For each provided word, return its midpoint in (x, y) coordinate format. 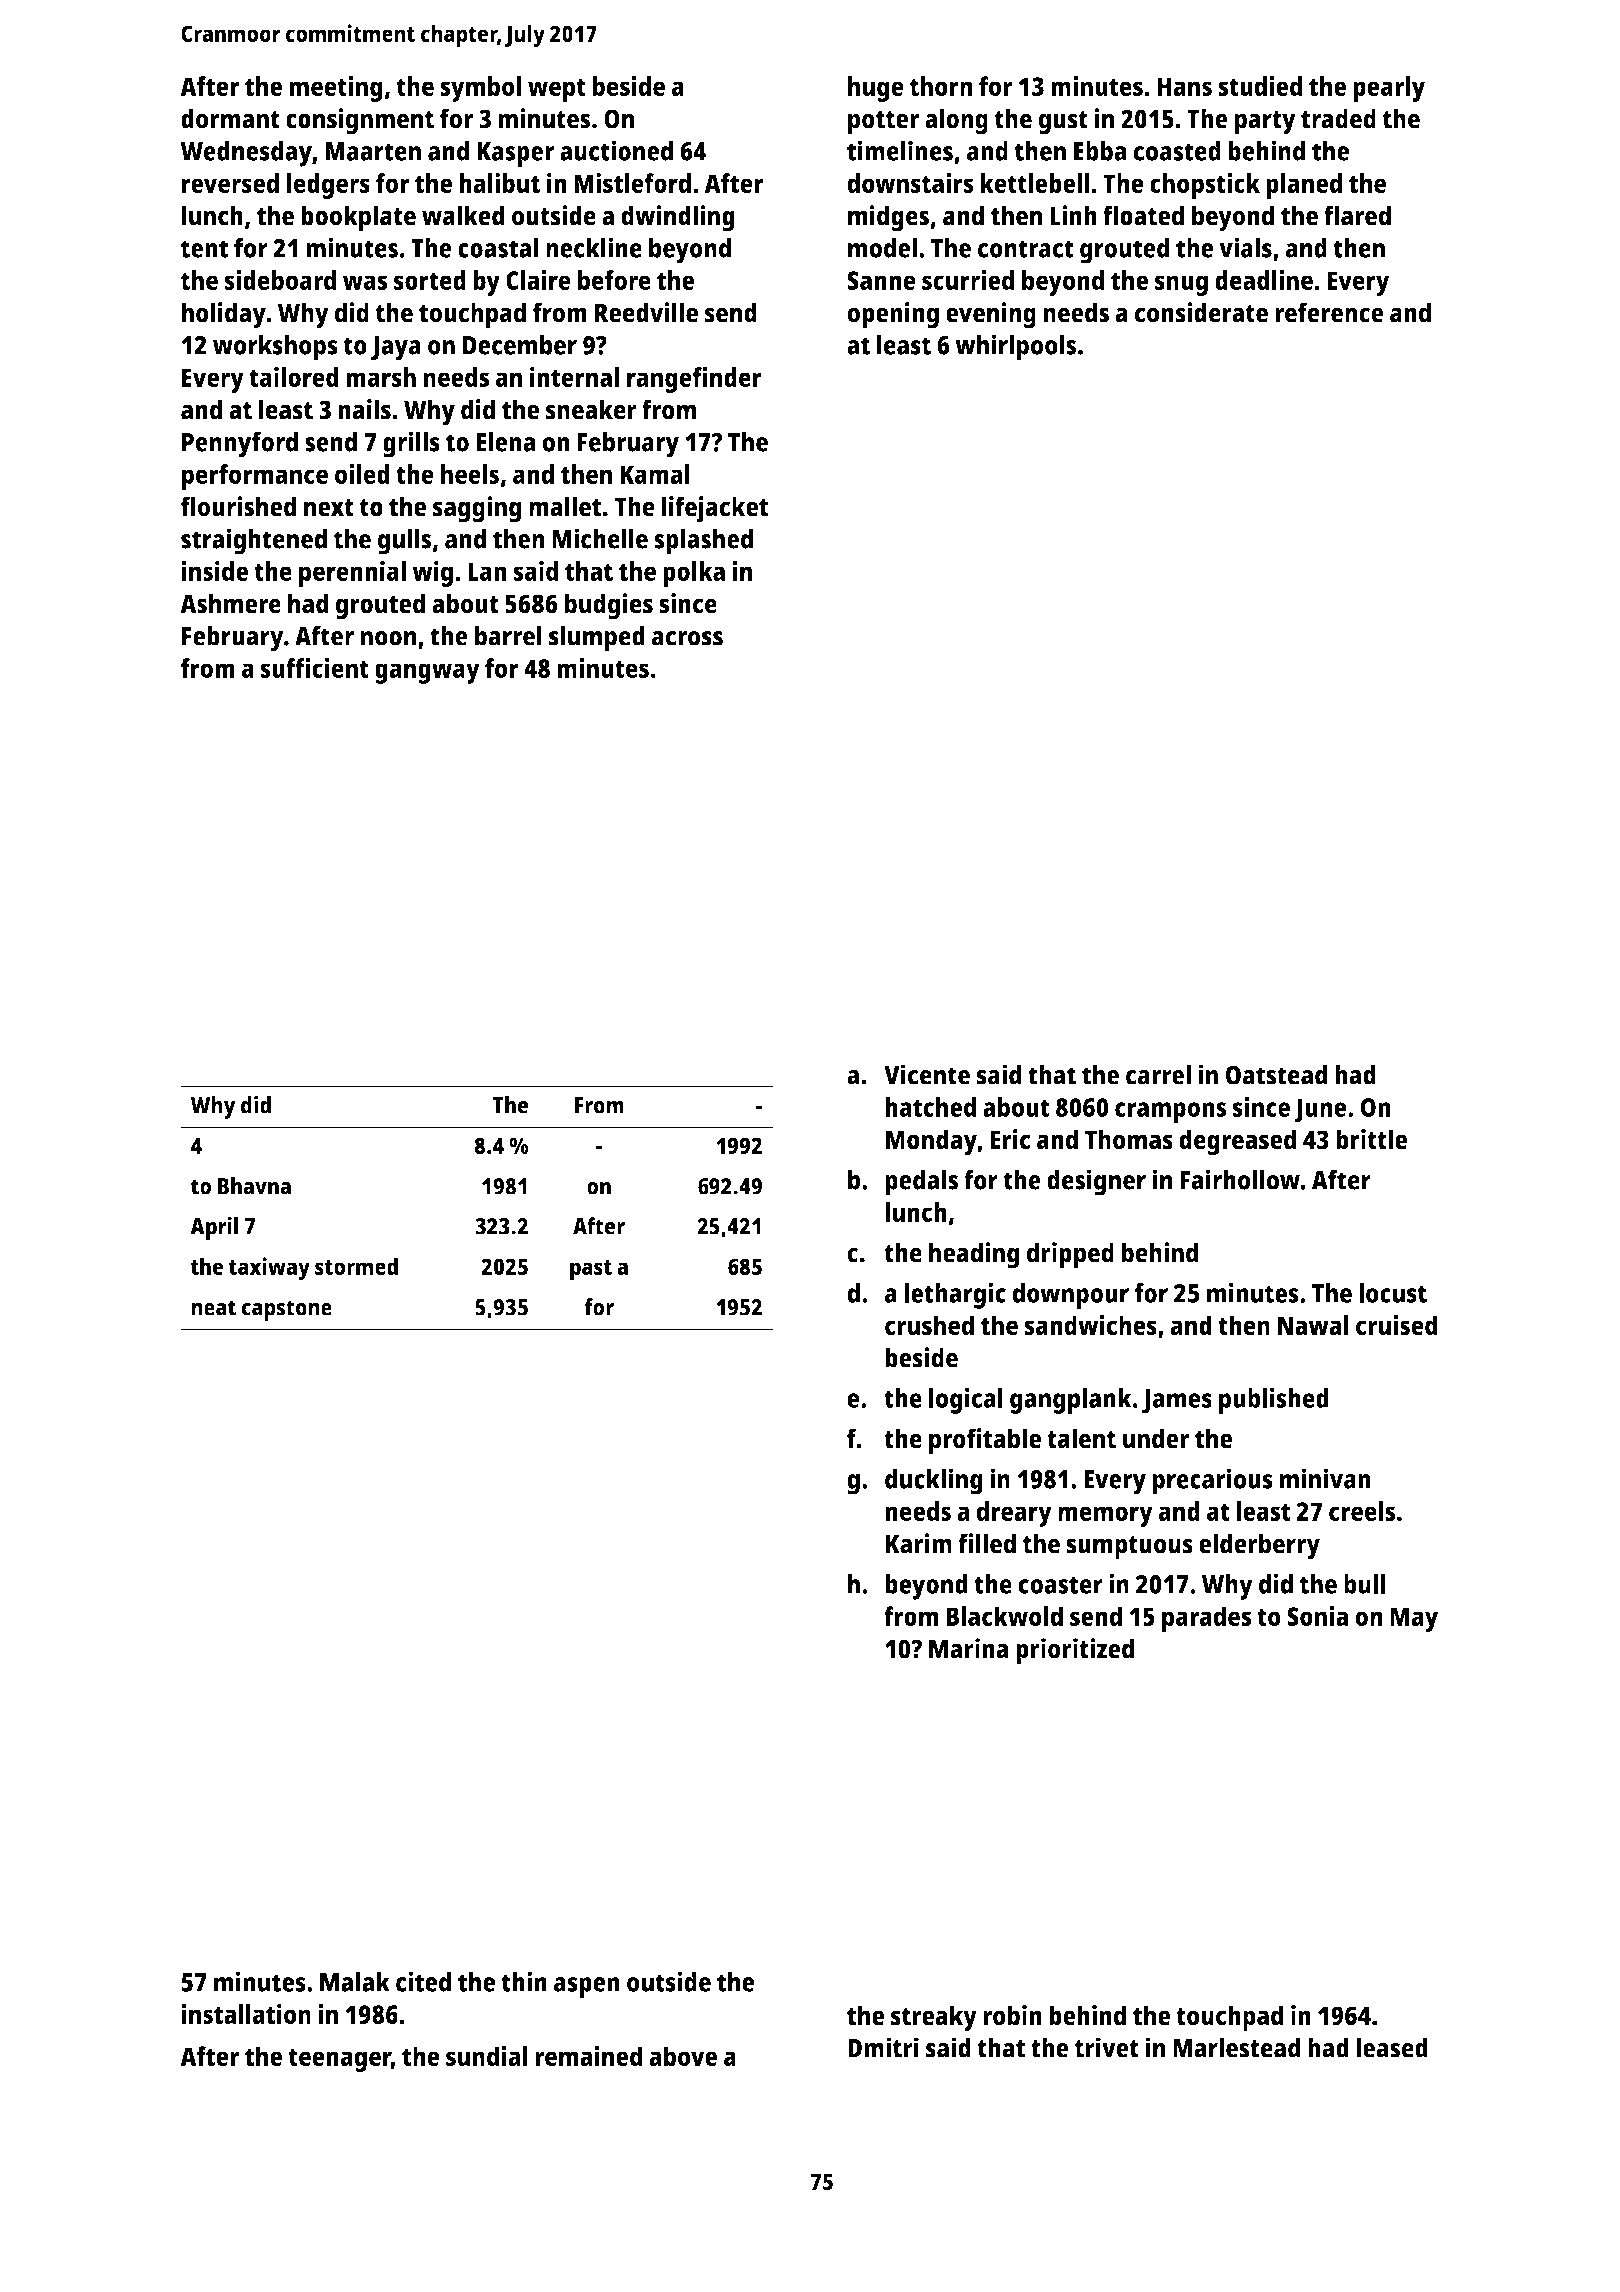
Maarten (373, 151)
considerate (1201, 312)
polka (694, 574)
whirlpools (1015, 347)
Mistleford (632, 183)
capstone (287, 1310)
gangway (427, 673)
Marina (969, 1648)
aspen (587, 1987)
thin (524, 1981)
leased (1392, 2047)
